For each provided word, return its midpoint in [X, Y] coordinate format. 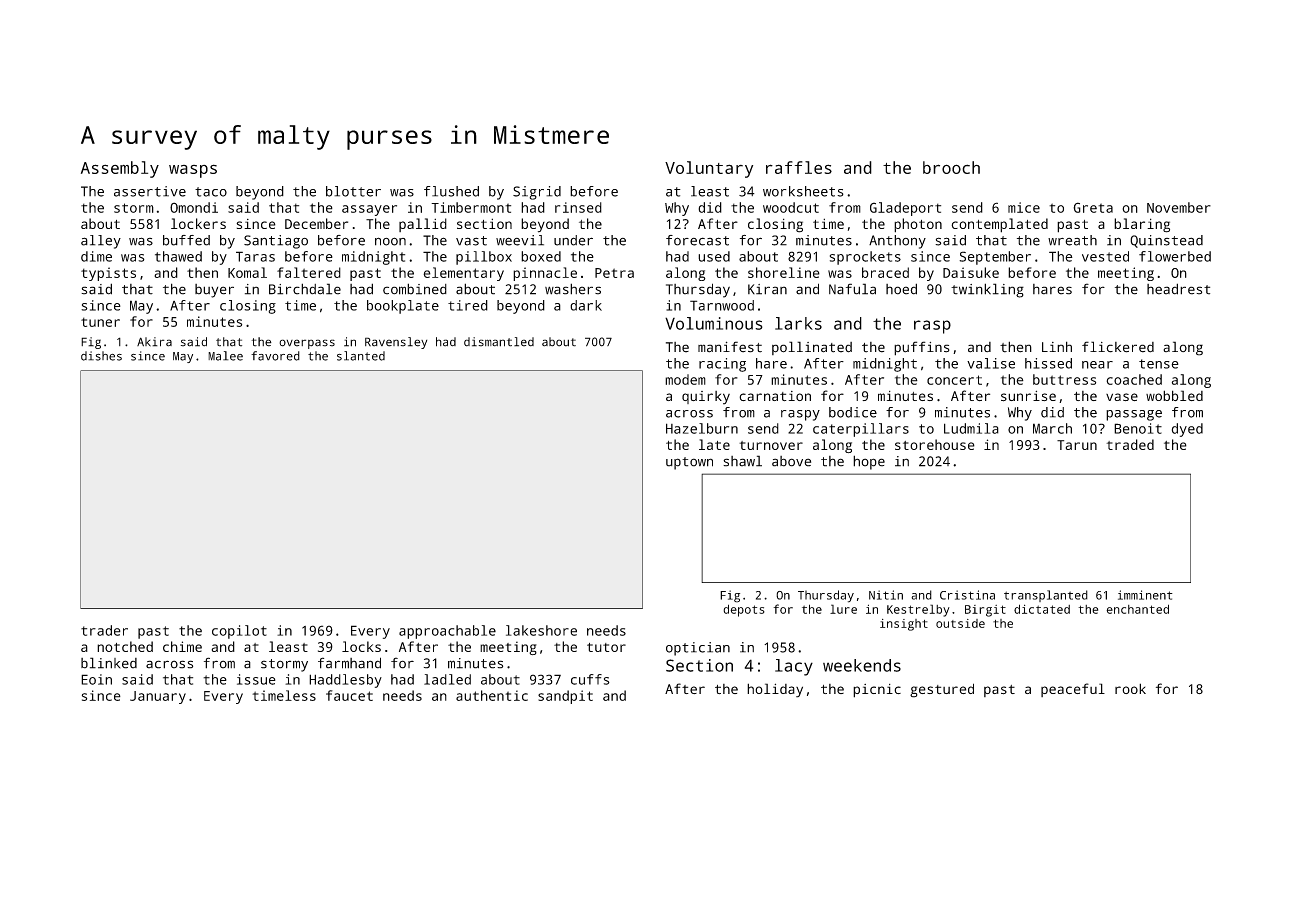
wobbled [1174, 395]
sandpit [565, 697]
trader [104, 630]
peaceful [1073, 690]
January [158, 697]
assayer [369, 210]
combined [415, 289]
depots [744, 610]
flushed [451, 191]
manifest [730, 347]
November [1179, 207]
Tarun [1077, 445]
